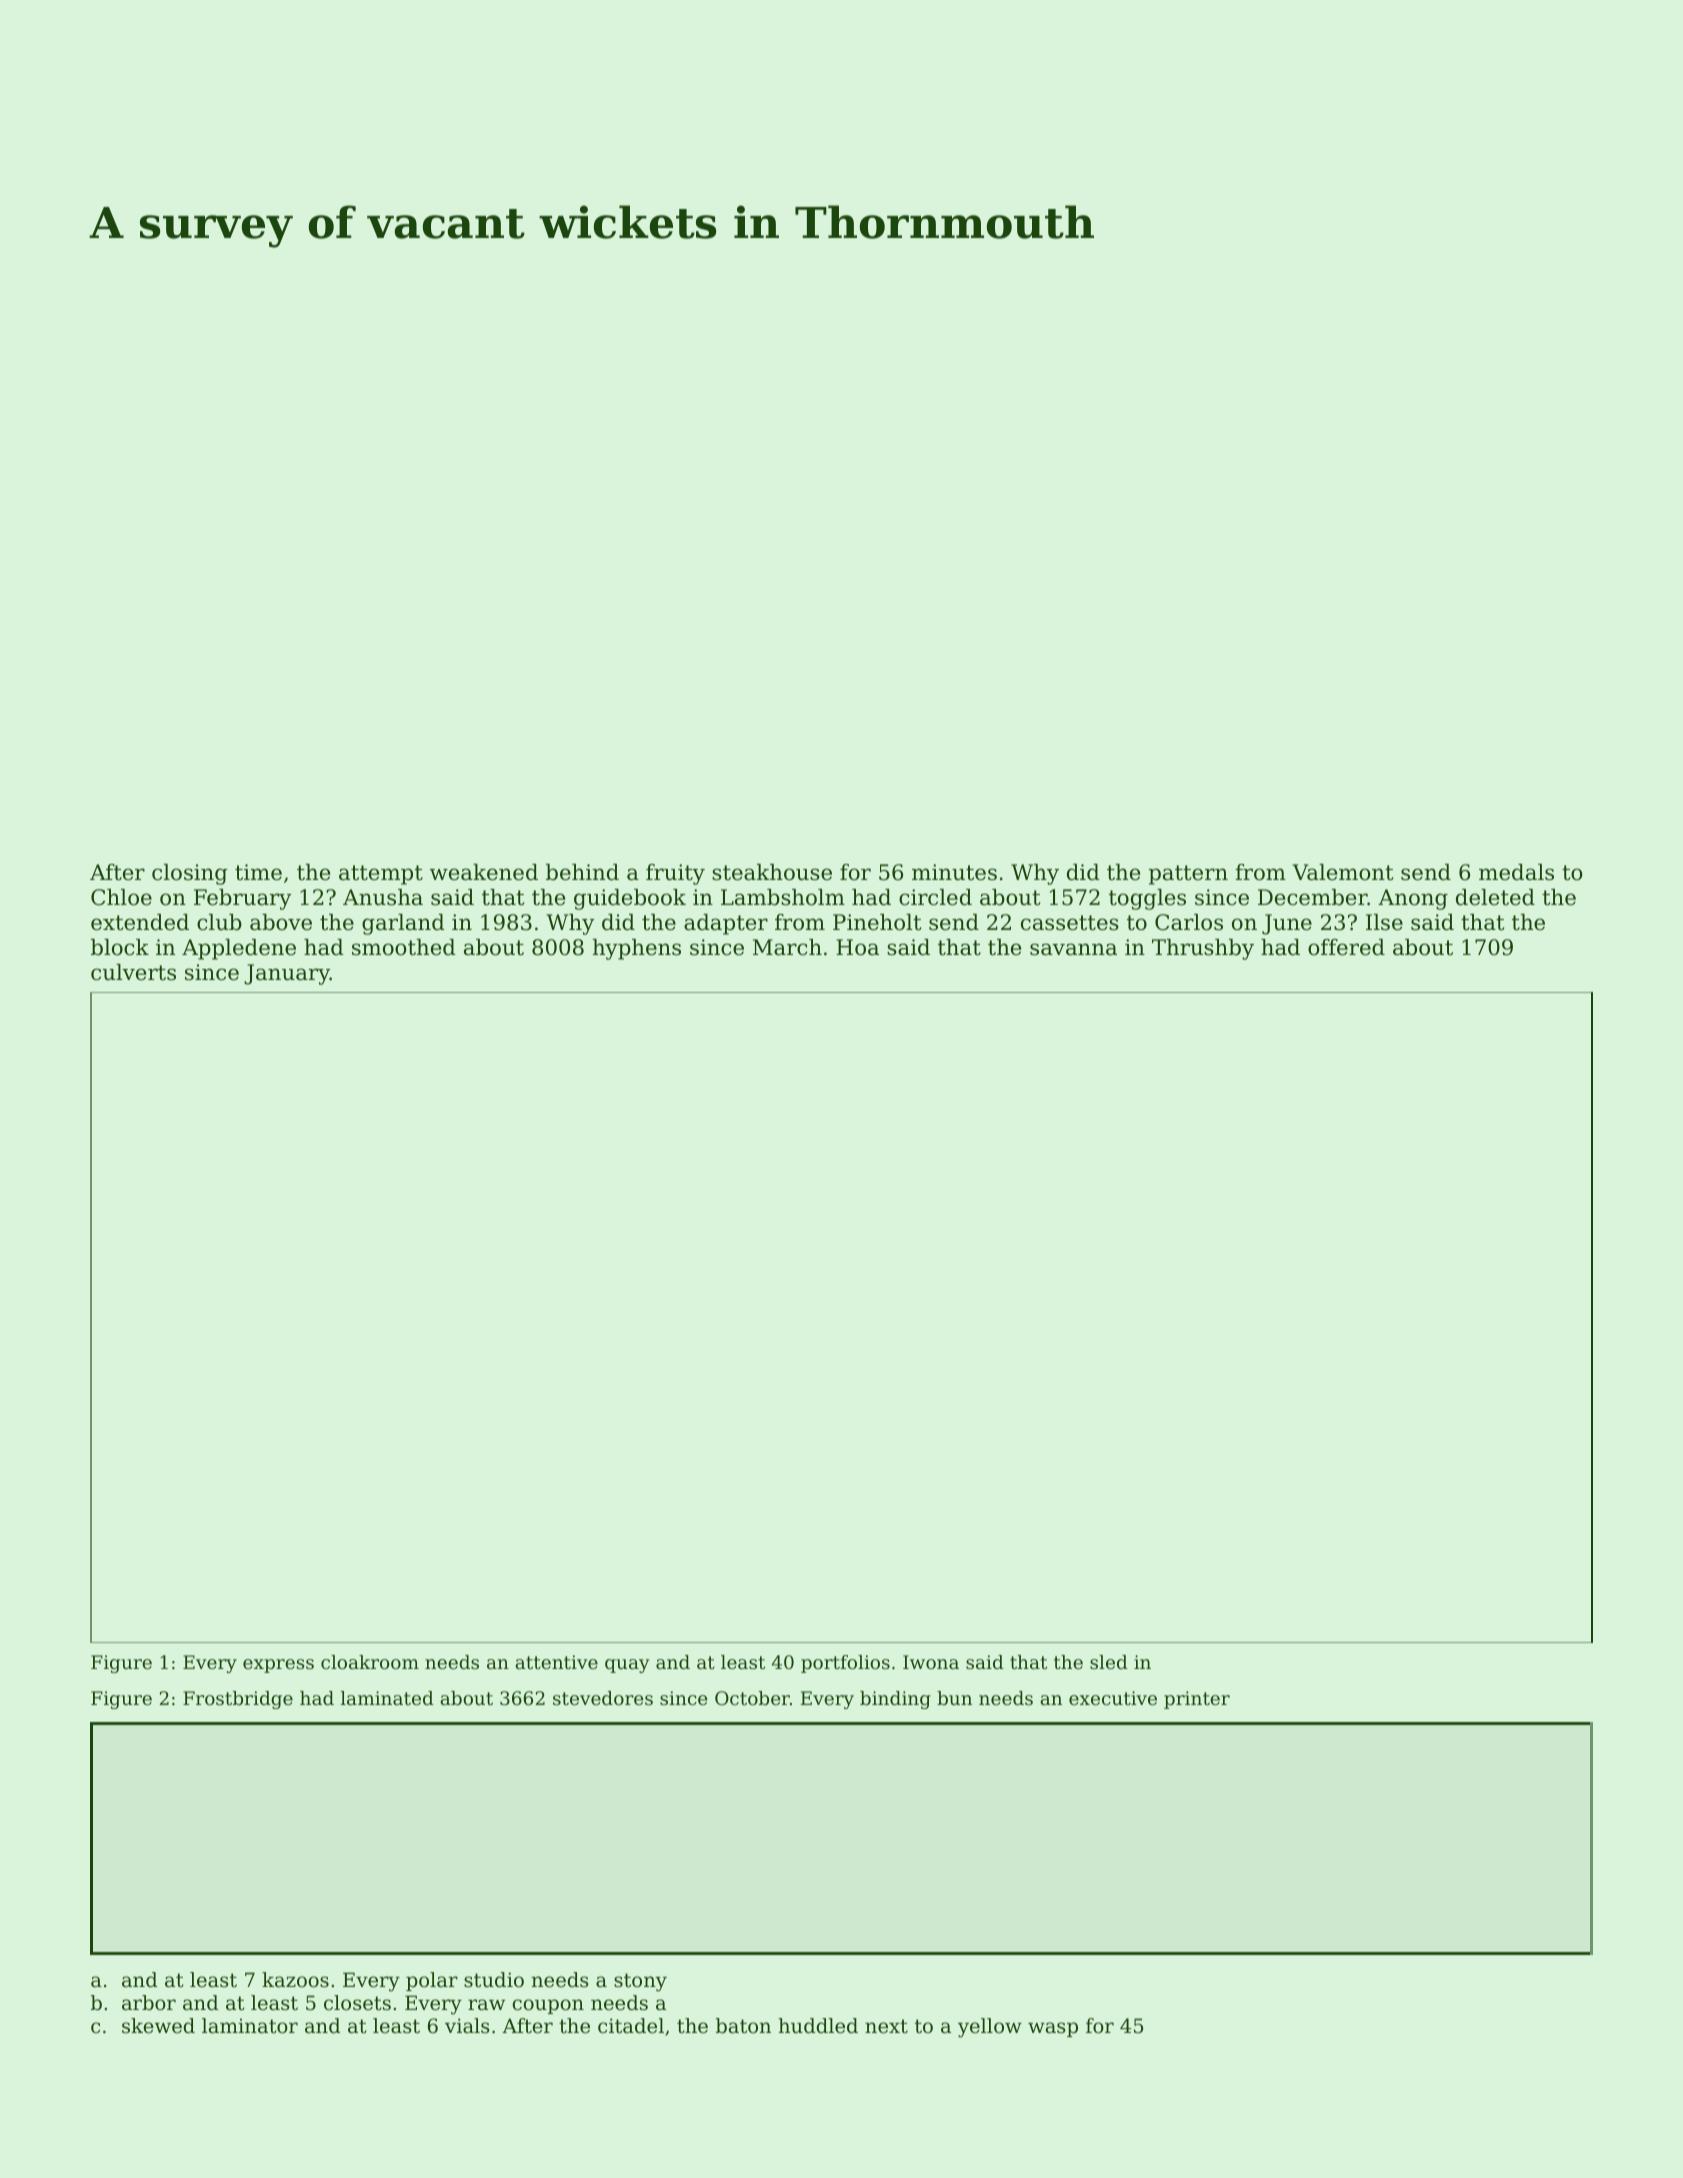  I want to click on January, so click(287, 974).
